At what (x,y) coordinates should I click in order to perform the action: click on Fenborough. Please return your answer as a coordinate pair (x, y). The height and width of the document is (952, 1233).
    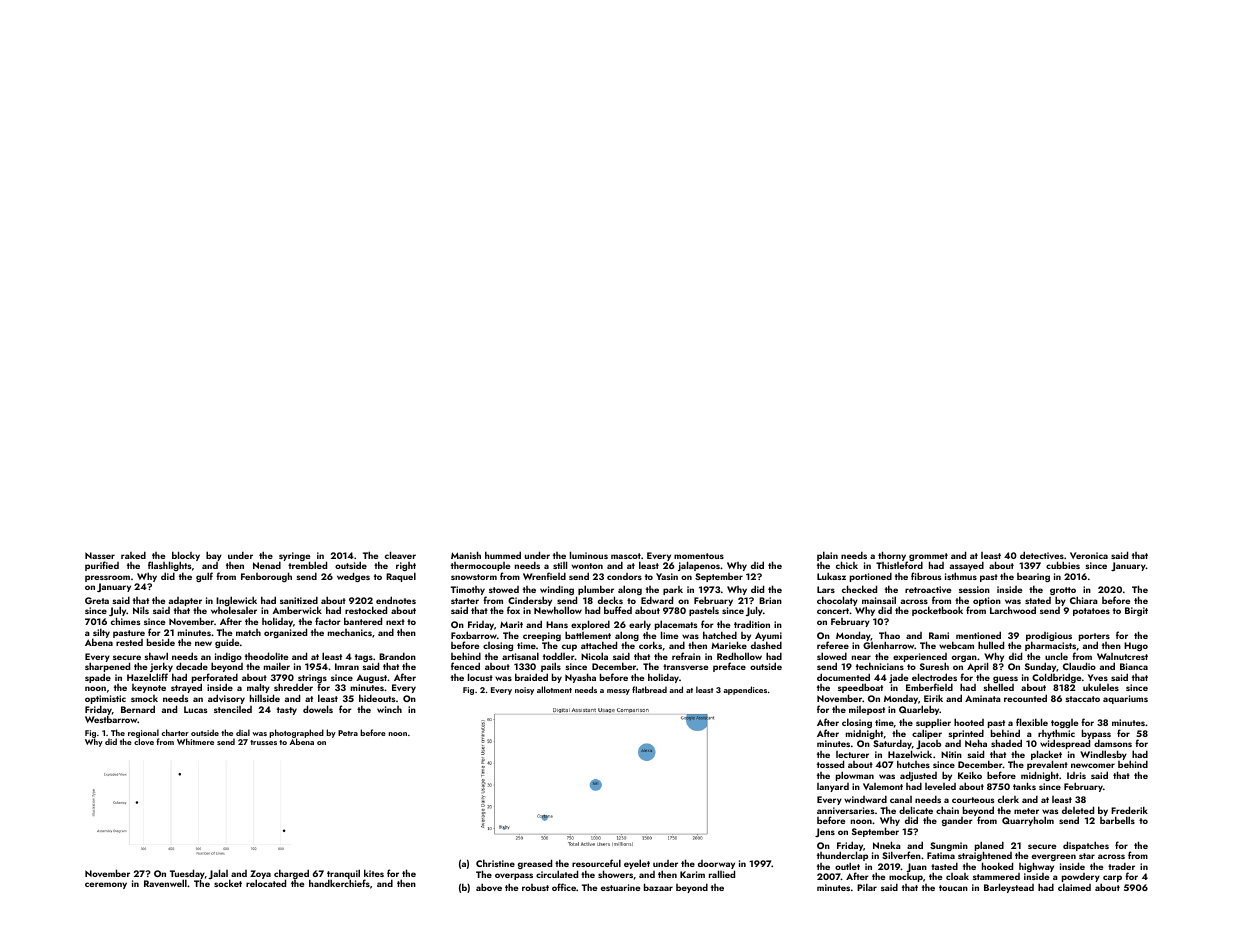
    Looking at the image, I should click on (266, 577).
